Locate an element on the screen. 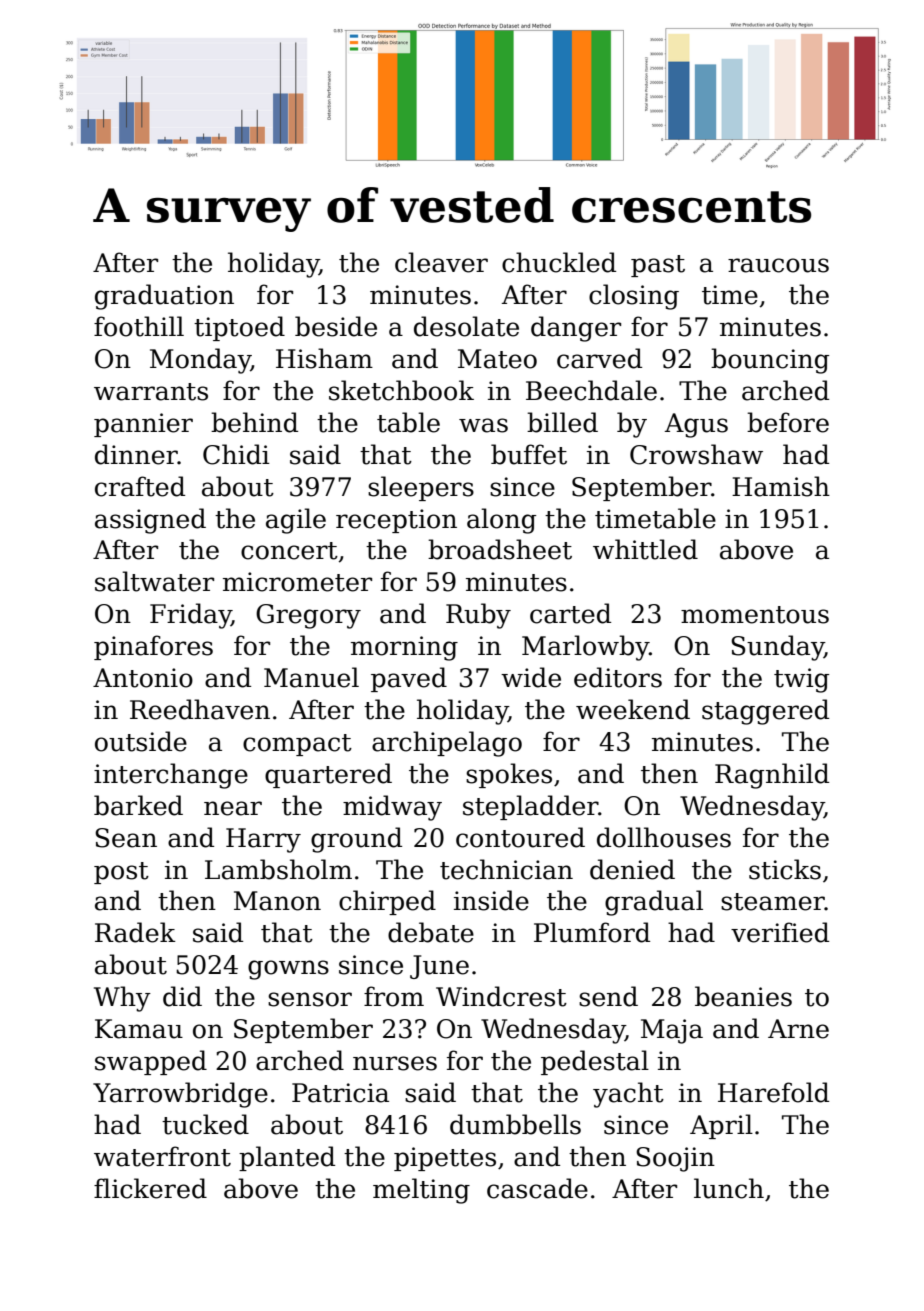  Manuel is located at coordinates (311, 677).
